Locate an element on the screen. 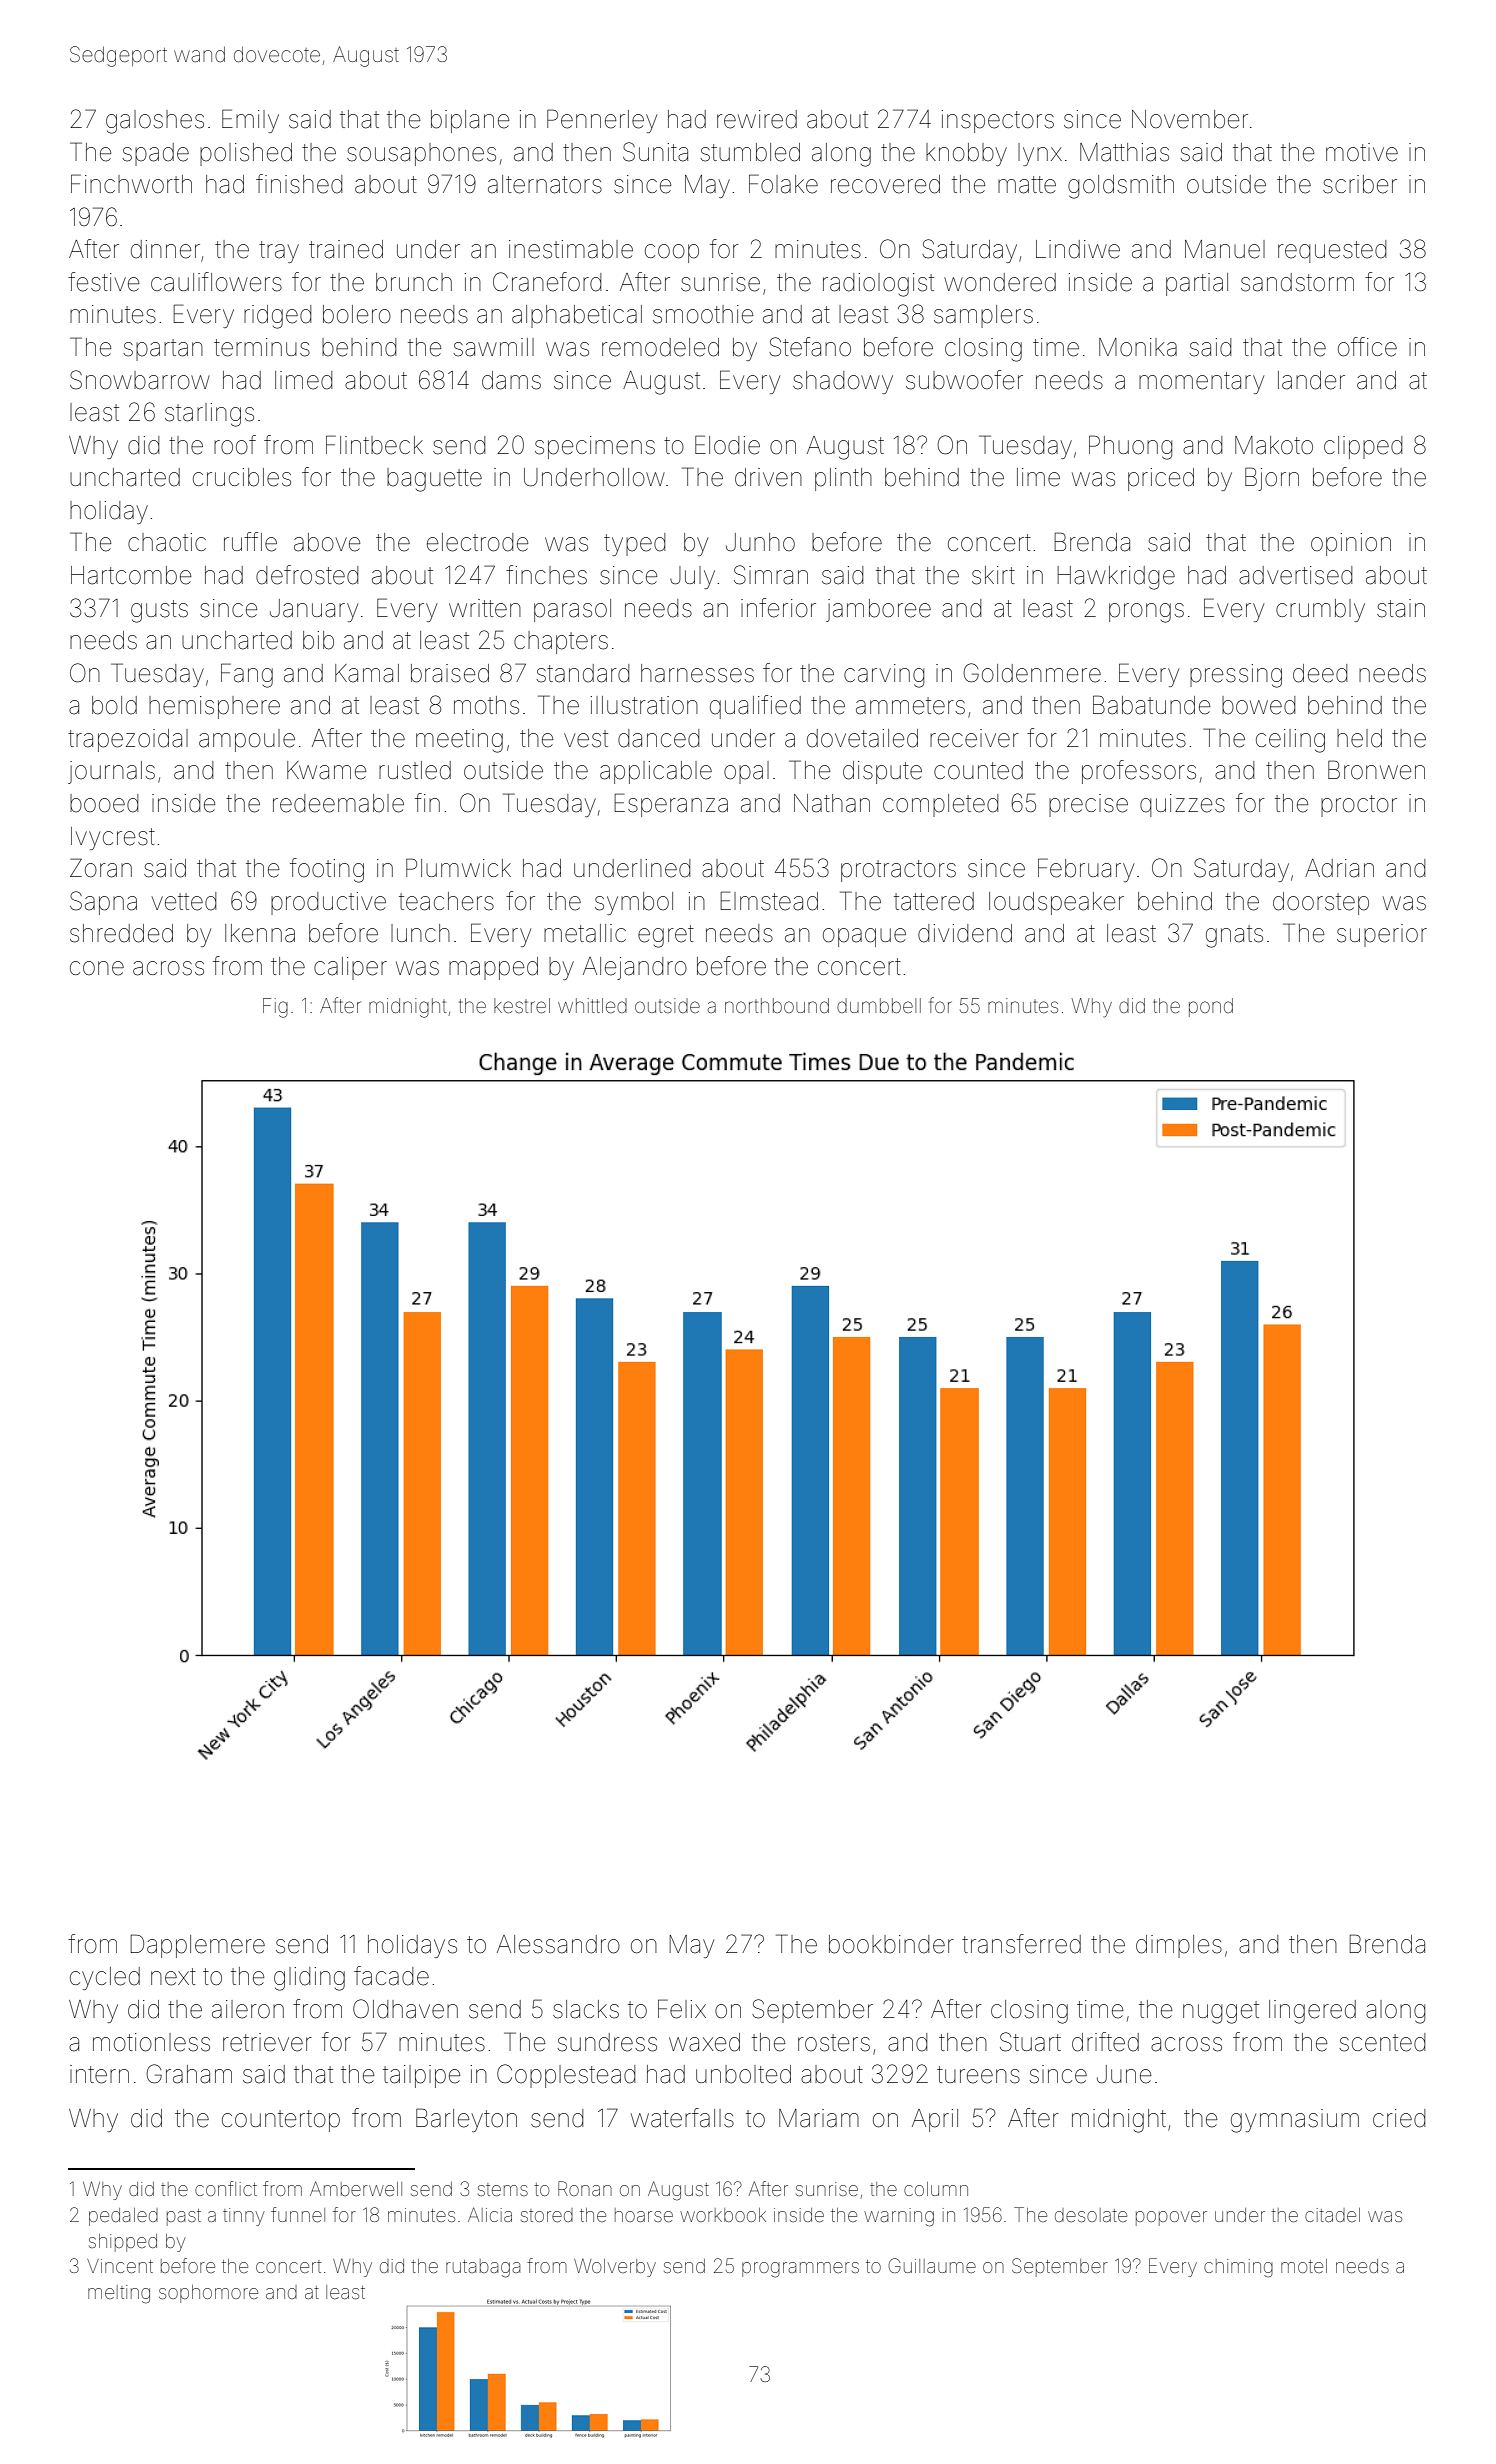 Image resolution: width=1496 pixels, height=2464 pixels. tailpipe is located at coordinates (422, 2076).
